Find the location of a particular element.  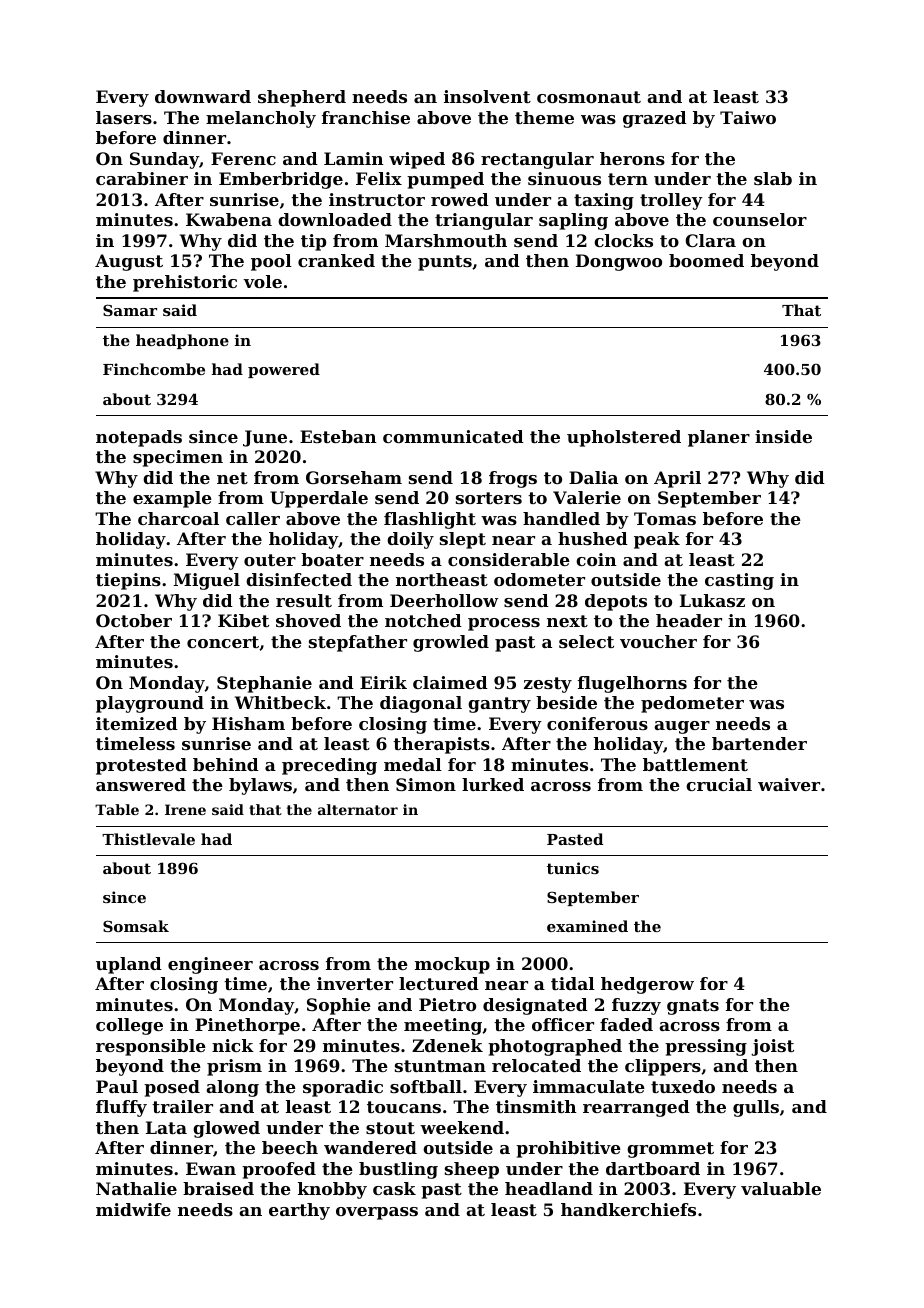

tunics is located at coordinates (573, 868).
